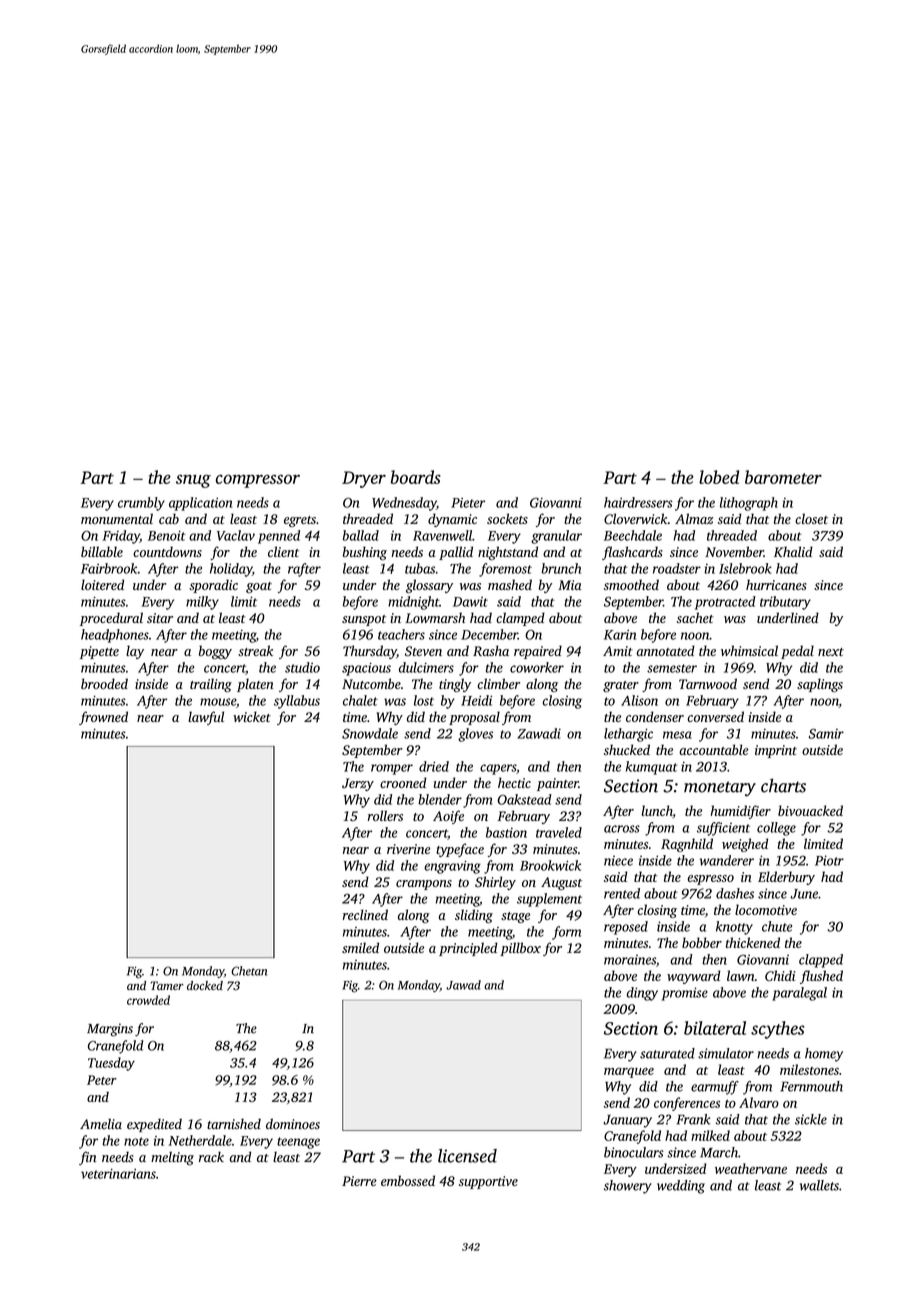 This image has width=924, height=1308. I want to click on marquee, so click(629, 1073).
